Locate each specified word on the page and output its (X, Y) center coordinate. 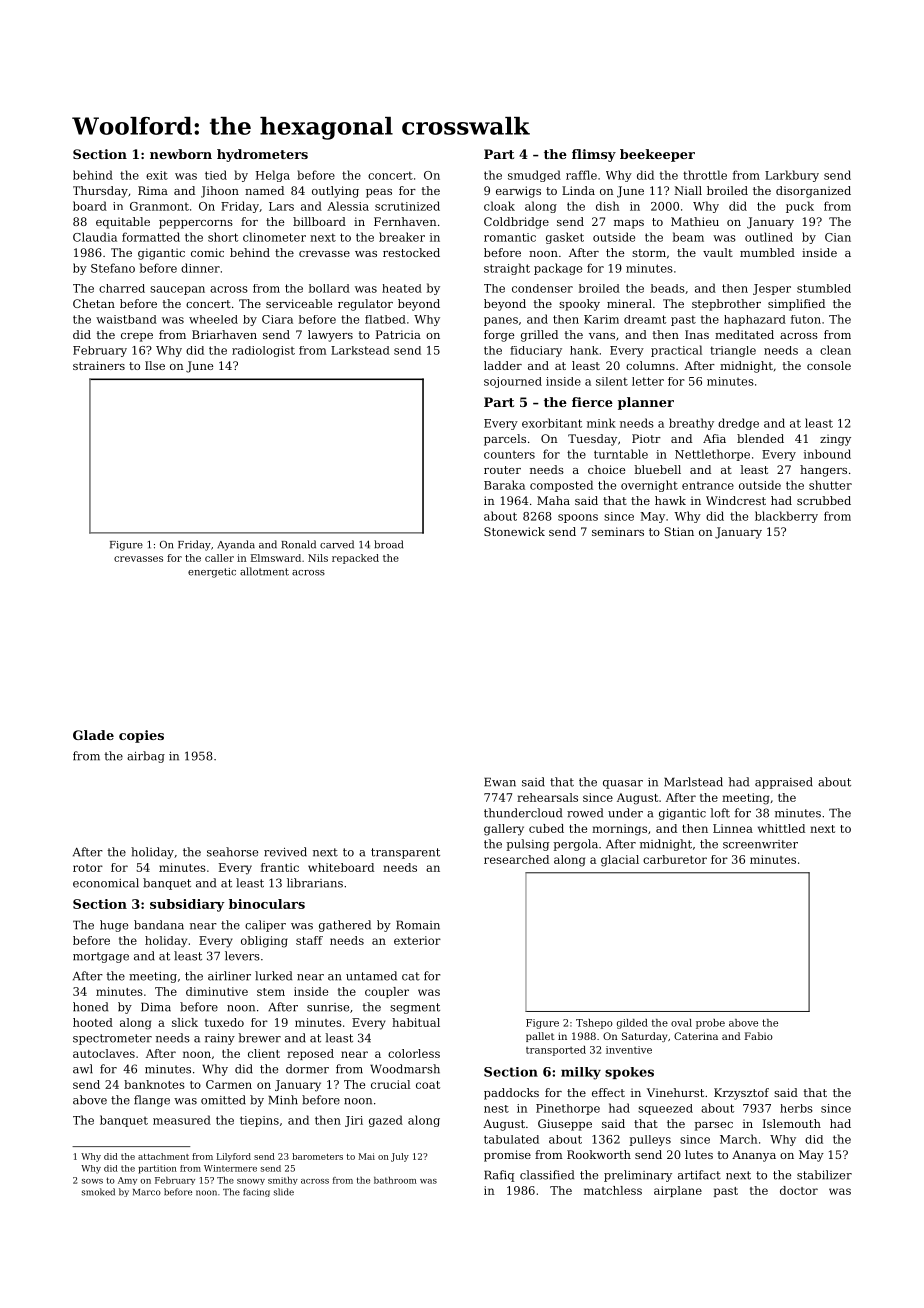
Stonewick (514, 531)
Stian (679, 531)
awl (83, 1069)
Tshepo (594, 1024)
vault (718, 252)
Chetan (94, 303)
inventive (629, 1050)
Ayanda (236, 545)
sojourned (513, 382)
